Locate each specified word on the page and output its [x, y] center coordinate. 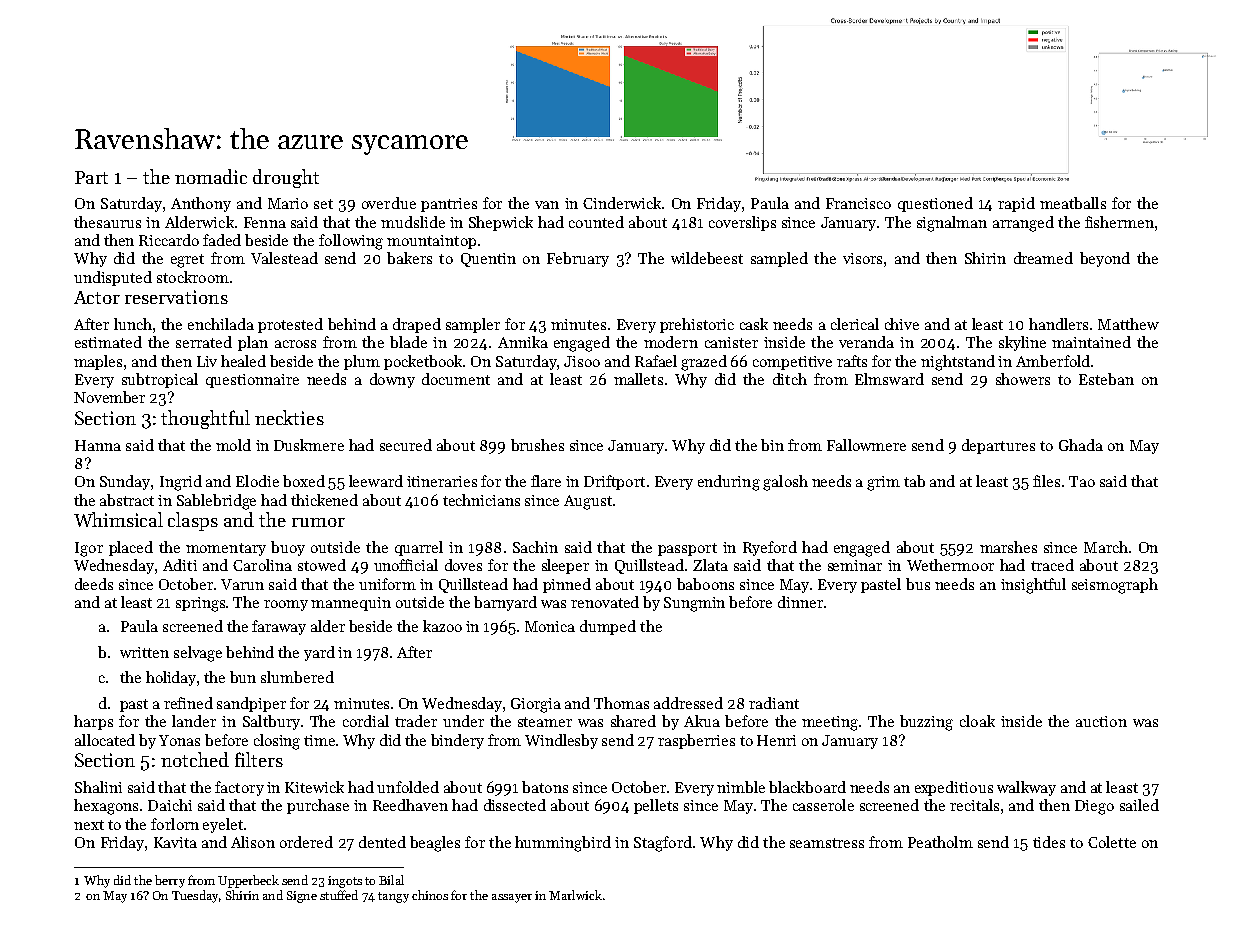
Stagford [663, 844]
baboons [705, 584]
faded [222, 240]
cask [754, 324]
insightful [1033, 586]
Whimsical [118, 519]
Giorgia [536, 705]
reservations [176, 297]
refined [188, 703]
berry [170, 881]
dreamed [1043, 258]
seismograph [1115, 586]
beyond [1105, 259]
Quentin [488, 260]
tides [1049, 842]
